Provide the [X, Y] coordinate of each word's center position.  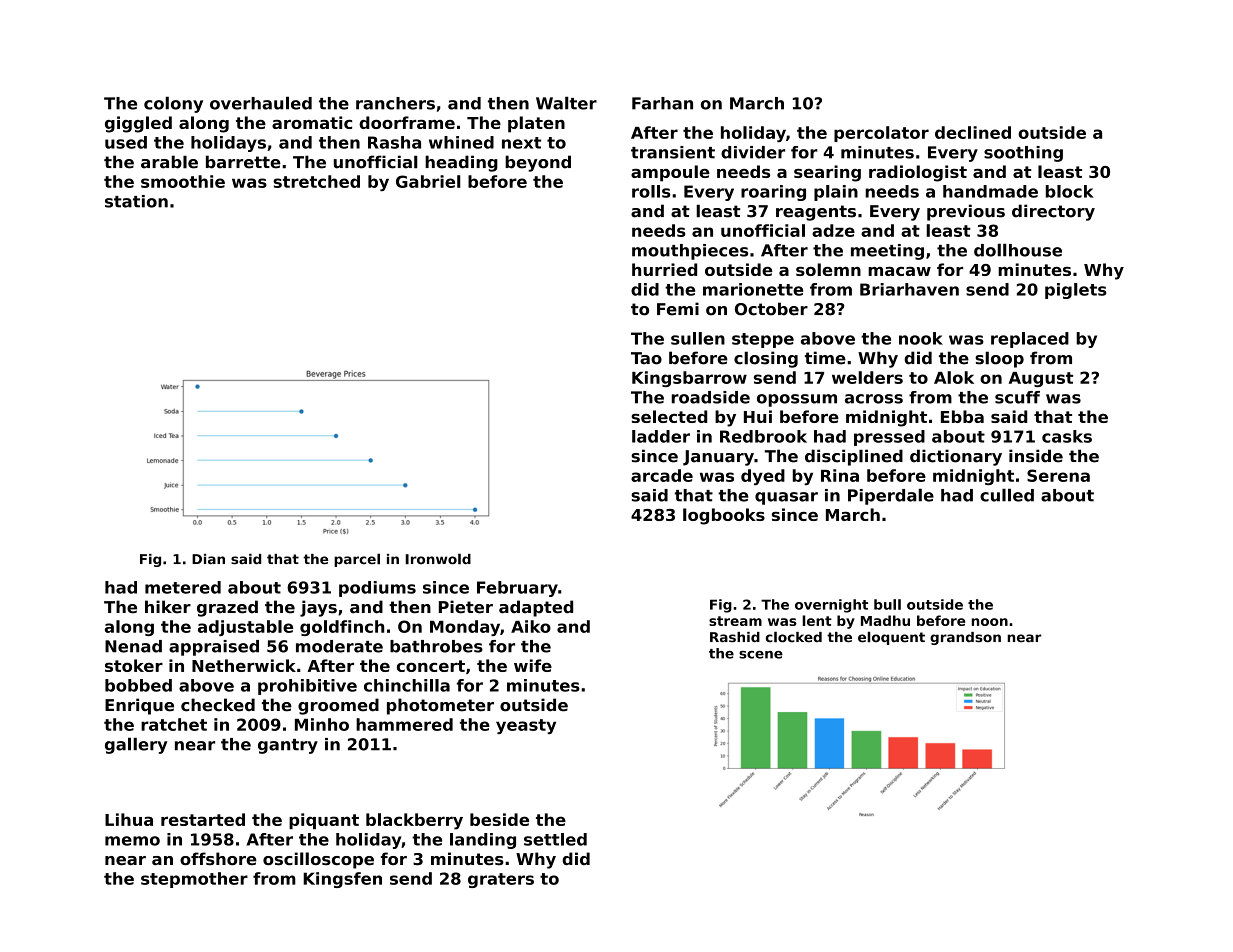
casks [1067, 436]
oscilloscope [318, 860]
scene [761, 655]
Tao [646, 358]
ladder [661, 436]
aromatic [312, 122]
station [136, 201]
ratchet [174, 724]
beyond [538, 163]
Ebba [962, 416]
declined [973, 132]
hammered [404, 724]
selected [669, 416]
